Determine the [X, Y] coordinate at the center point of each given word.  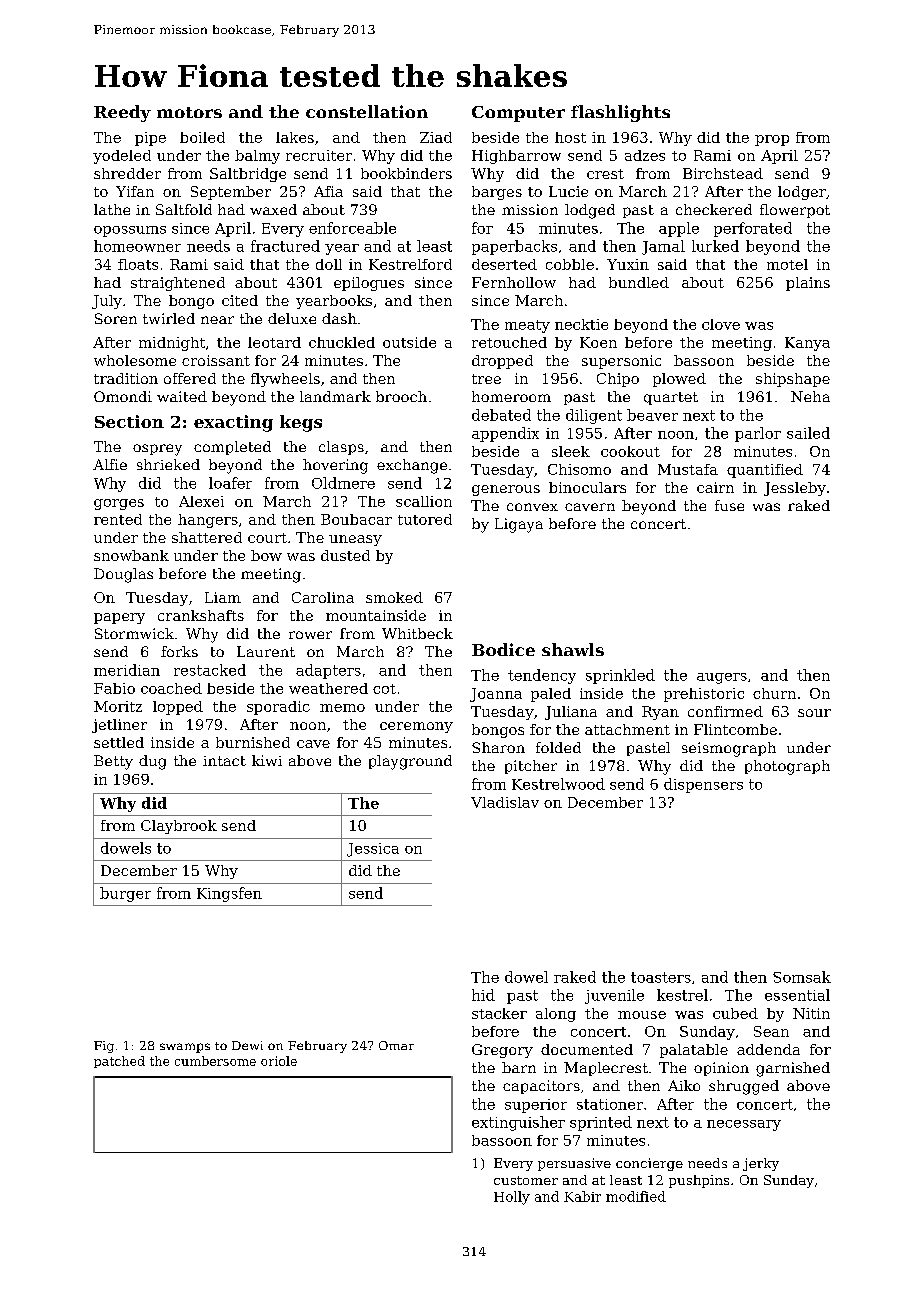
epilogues [369, 284]
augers [722, 678]
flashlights [620, 113]
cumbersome [215, 1061]
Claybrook [179, 827]
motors [189, 112]
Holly [512, 1198]
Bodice [503, 649]
